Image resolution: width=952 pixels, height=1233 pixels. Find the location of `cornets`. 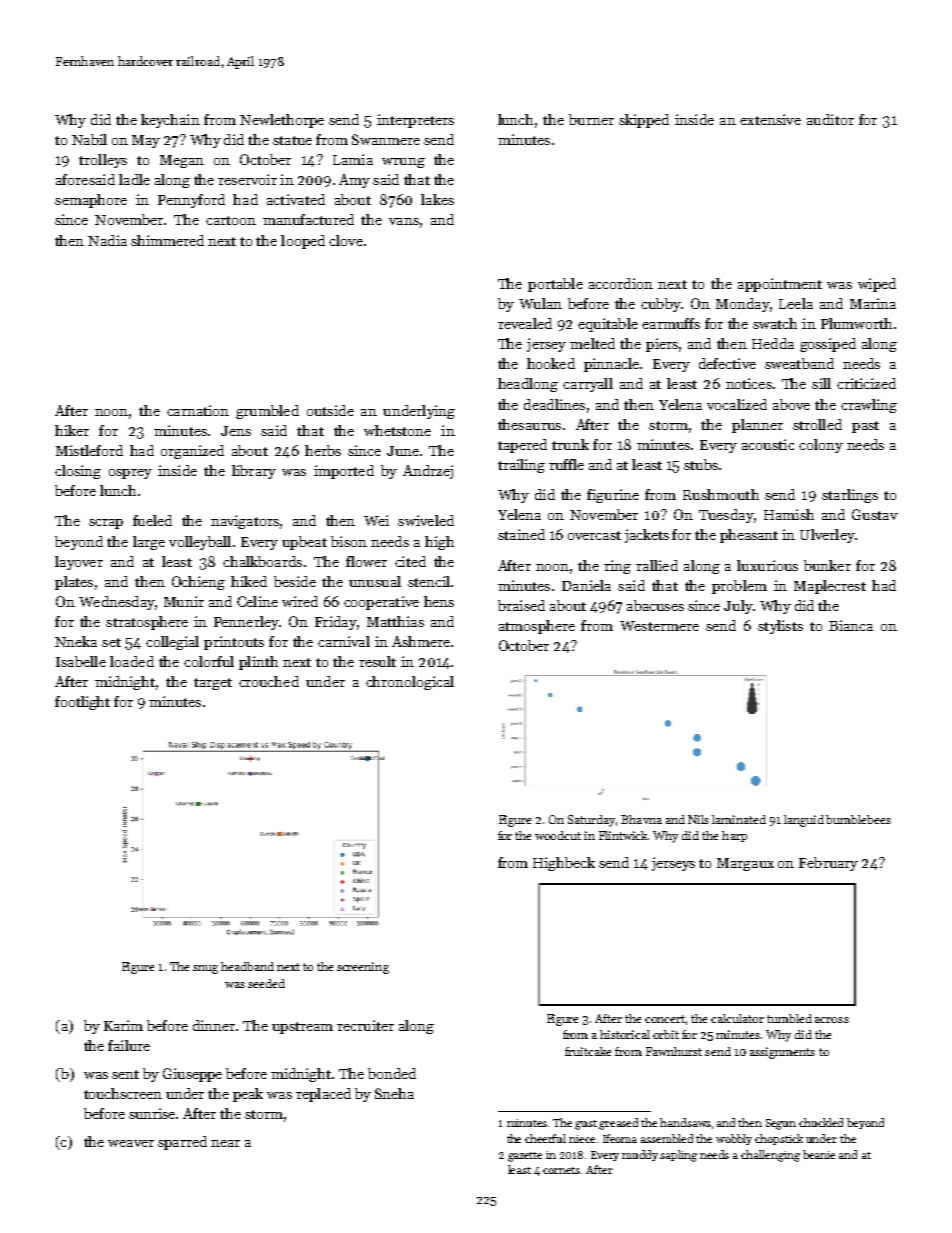

cornets is located at coordinates (561, 1170).
